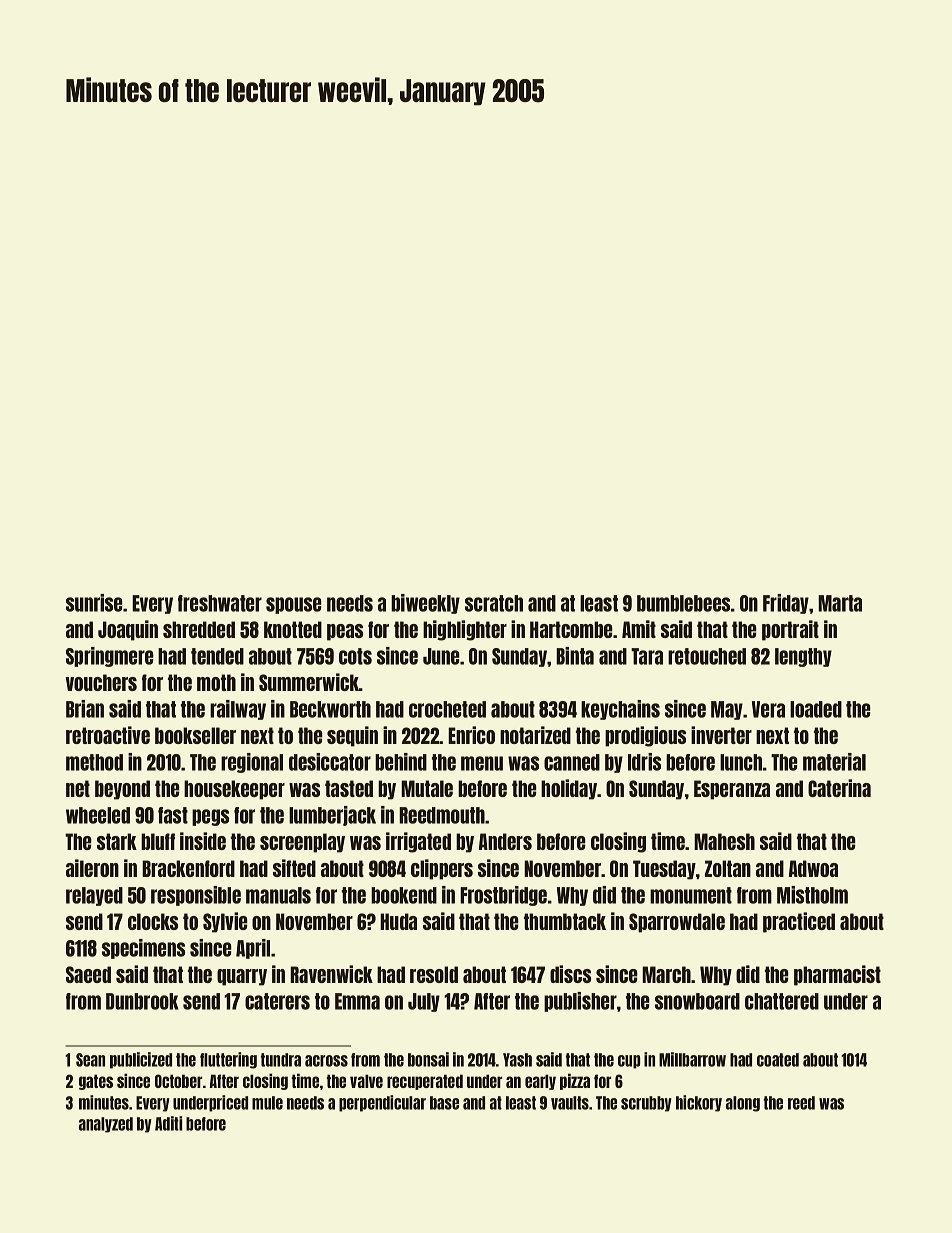 The width and height of the image is (952, 1233). What do you see at coordinates (646, 1104) in the image?
I see `scrubby` at bounding box center [646, 1104].
